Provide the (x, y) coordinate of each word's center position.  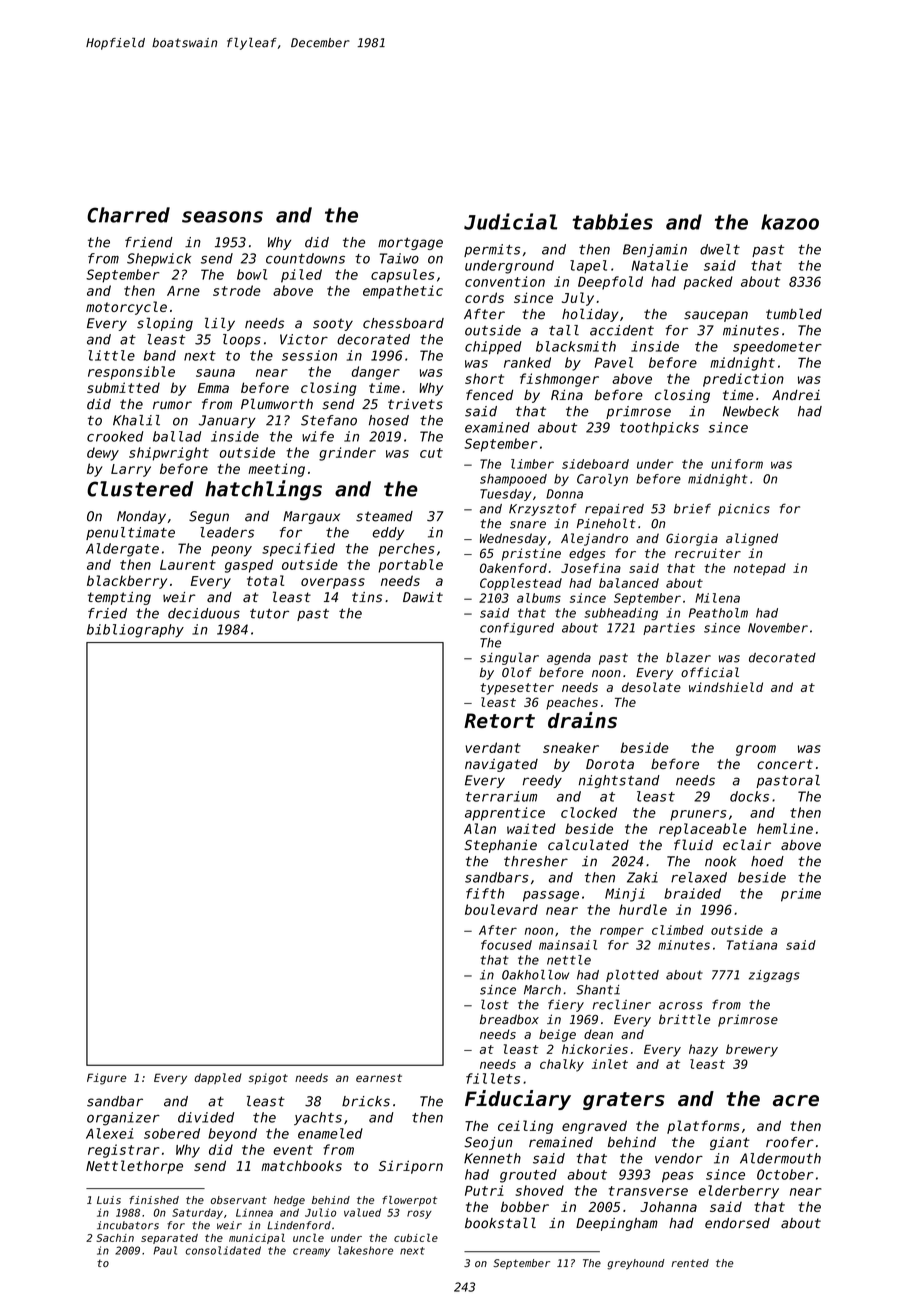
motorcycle (126, 308)
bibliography (135, 631)
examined (497, 427)
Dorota (610, 764)
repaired (614, 510)
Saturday (197, 1213)
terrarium (501, 796)
